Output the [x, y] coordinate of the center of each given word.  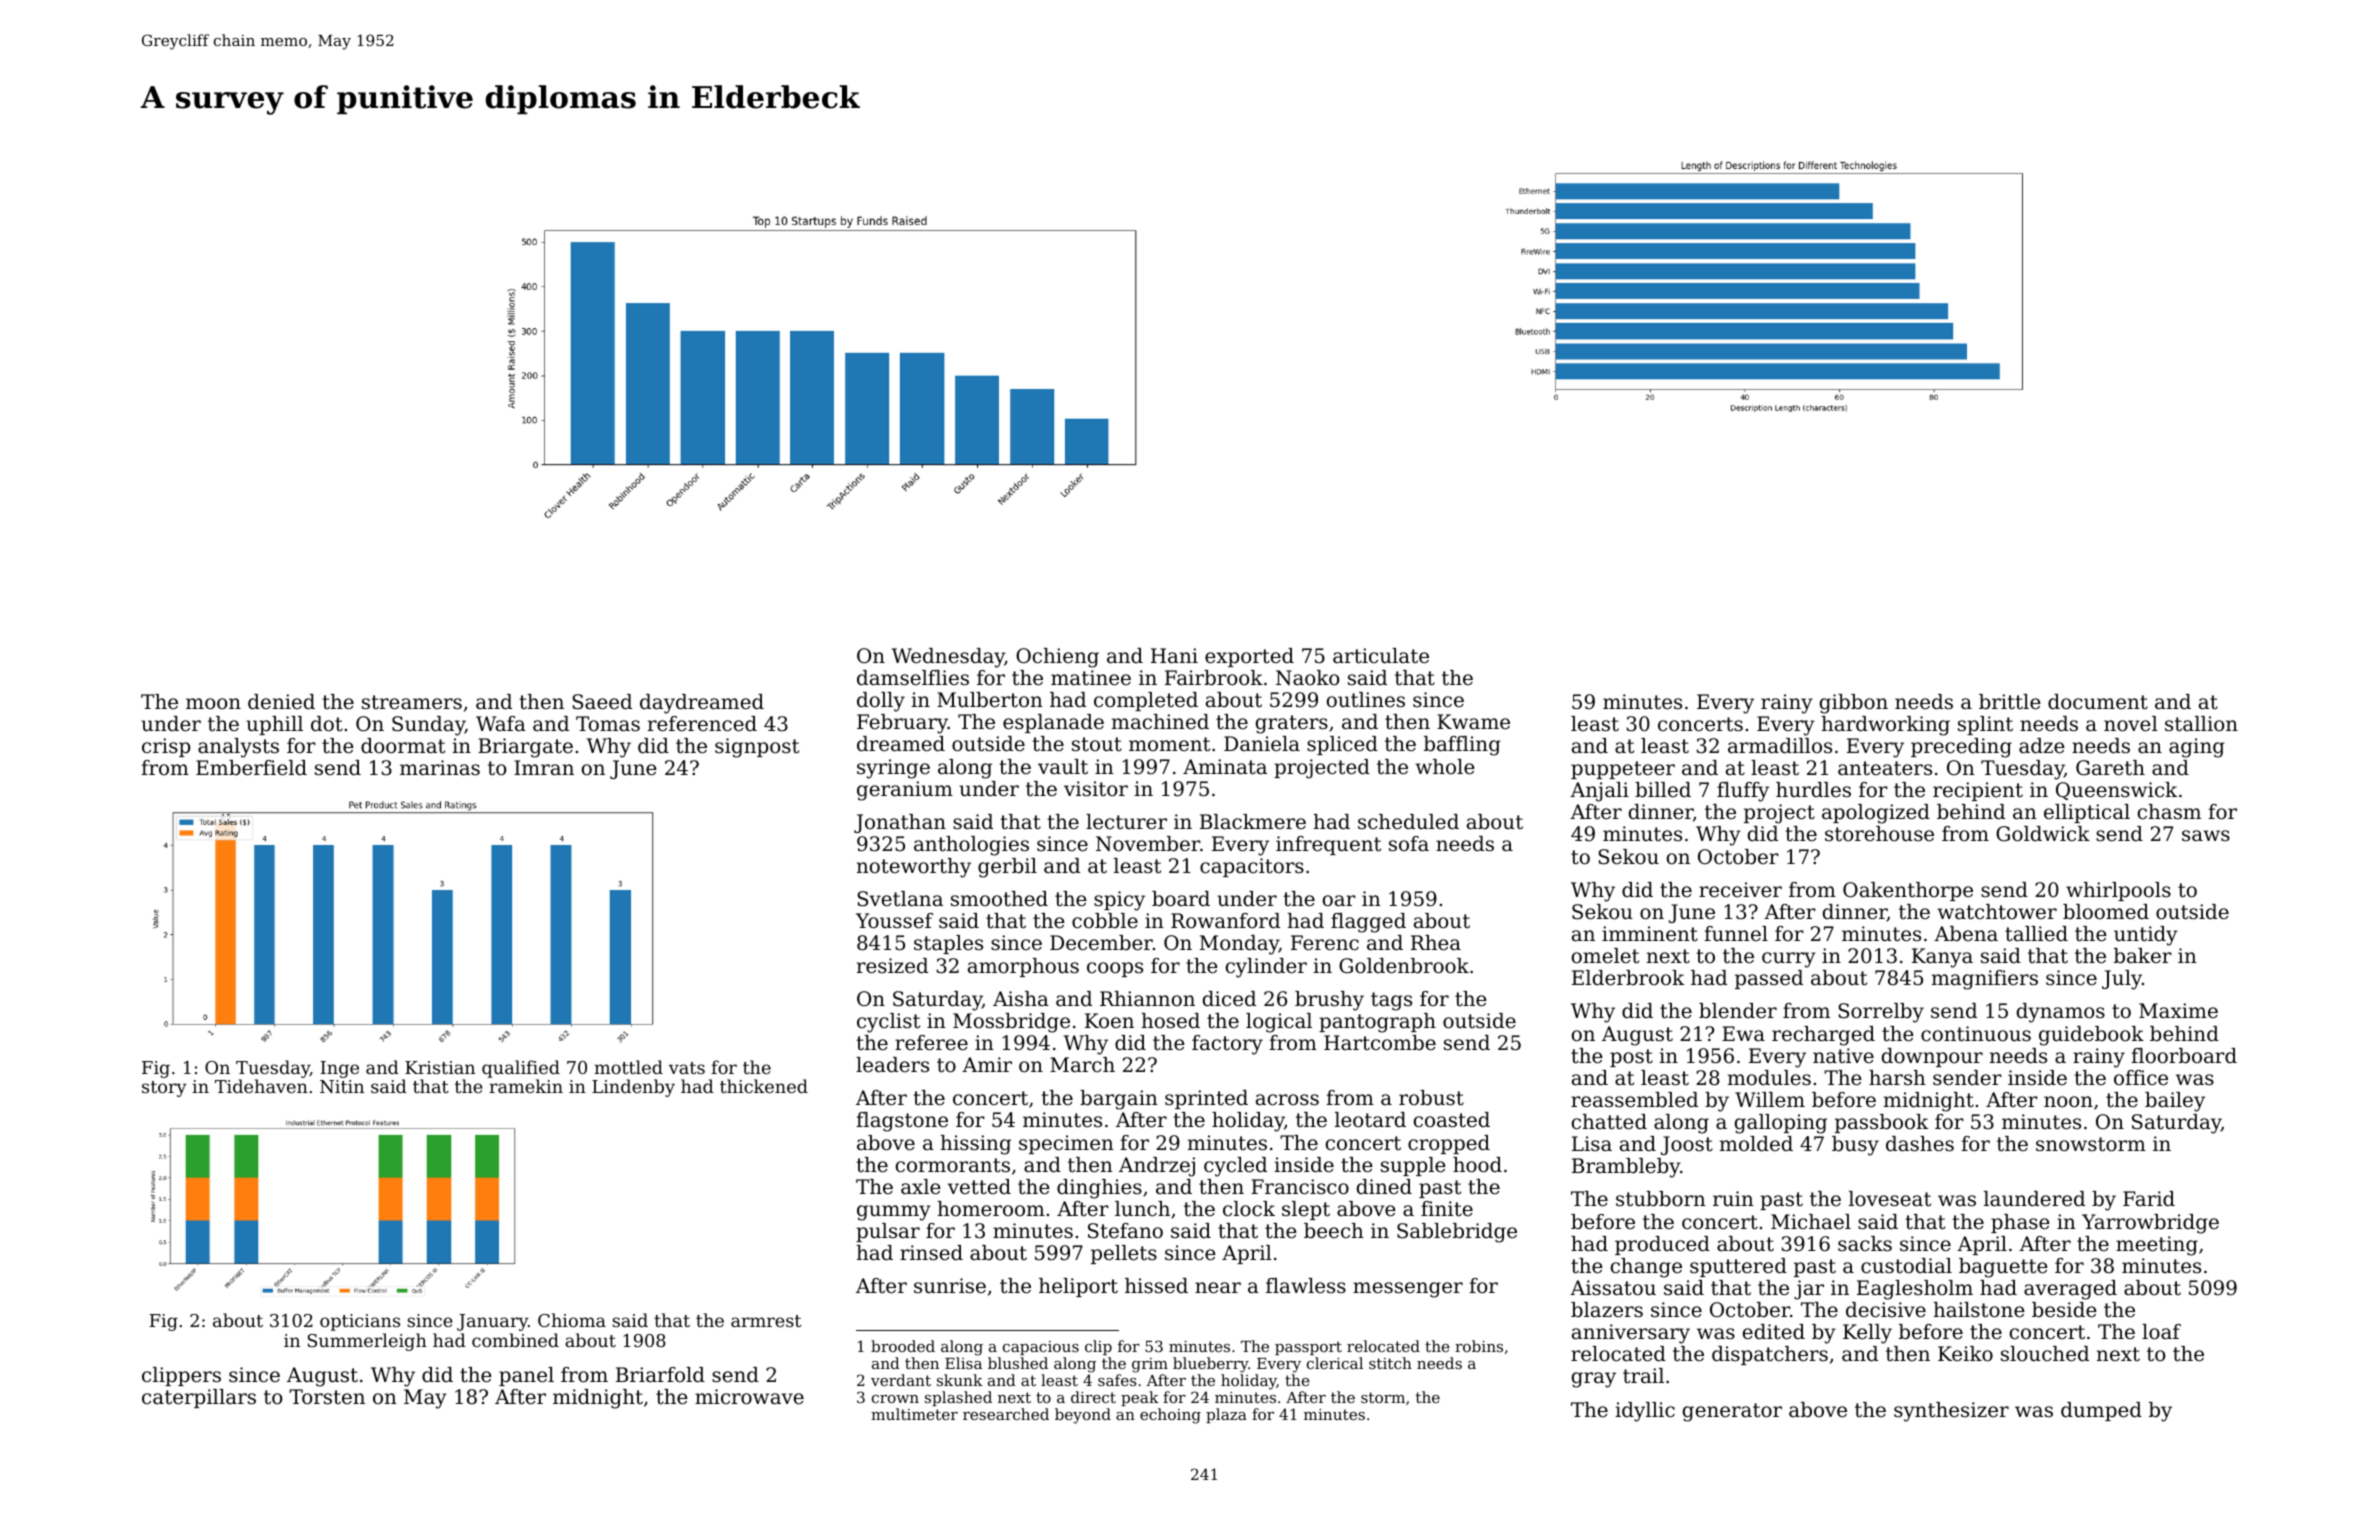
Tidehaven [261, 1086]
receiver [1740, 890]
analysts [238, 748]
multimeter [914, 1414]
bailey [2175, 1102]
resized [892, 966]
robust [1431, 1098]
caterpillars [199, 1398]
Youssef [894, 921]
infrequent [1328, 845]
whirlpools [2118, 891]
